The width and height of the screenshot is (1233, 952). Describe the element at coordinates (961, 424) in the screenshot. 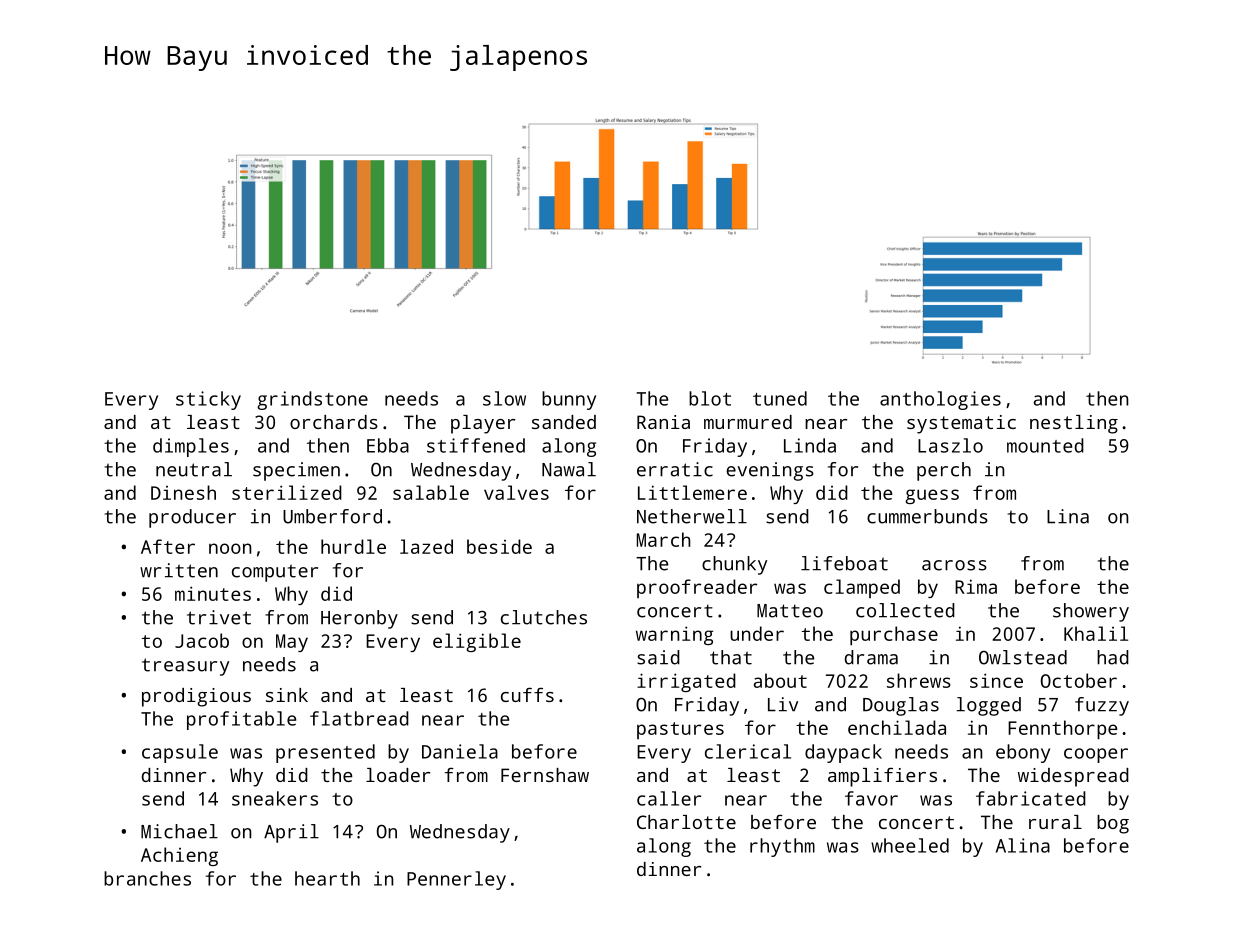

I see `systematic` at that location.
